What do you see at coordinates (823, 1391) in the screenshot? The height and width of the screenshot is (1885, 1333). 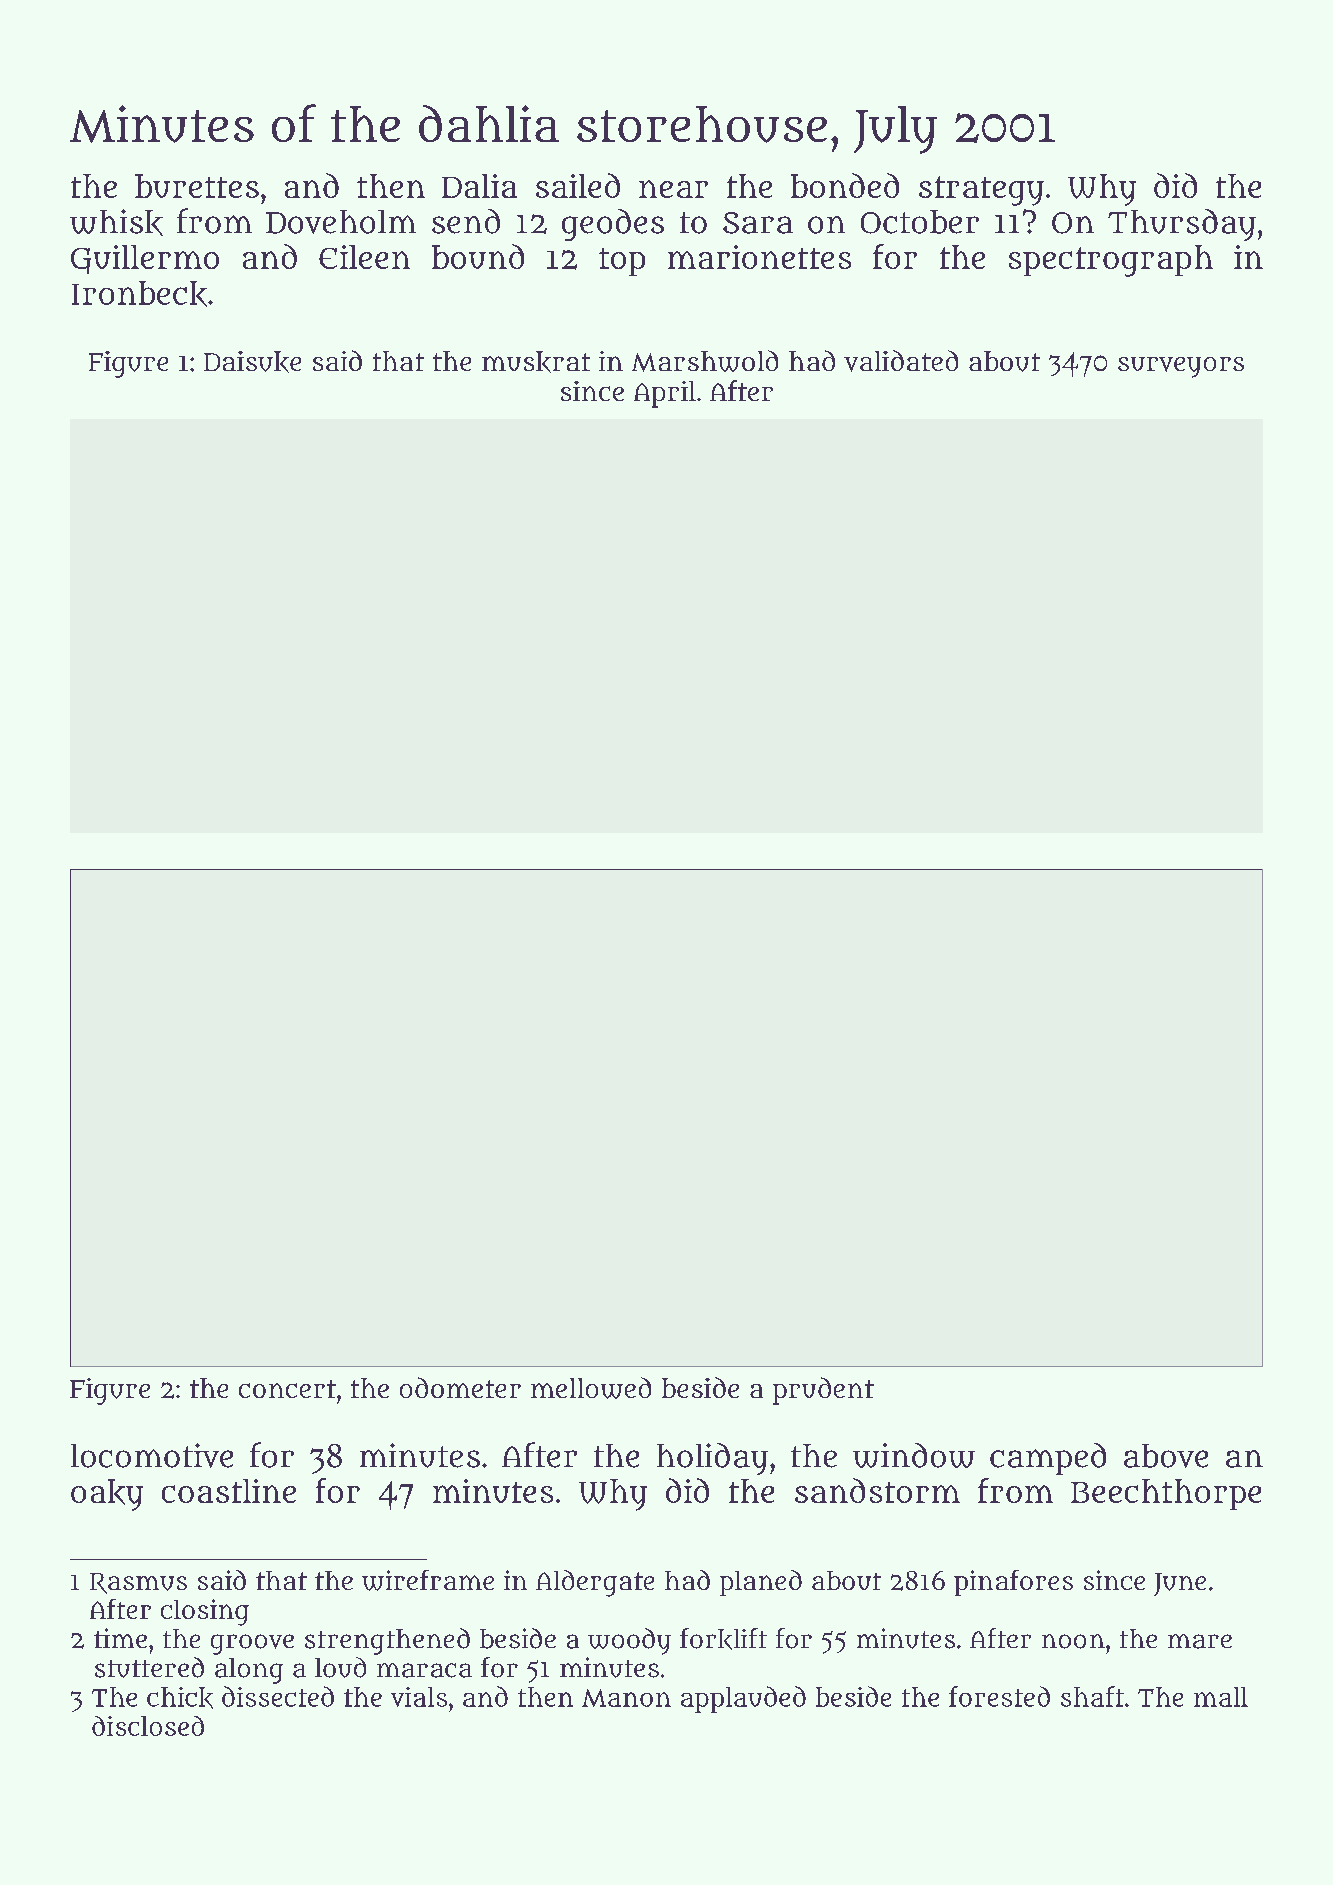 I see `prudent` at bounding box center [823, 1391].
